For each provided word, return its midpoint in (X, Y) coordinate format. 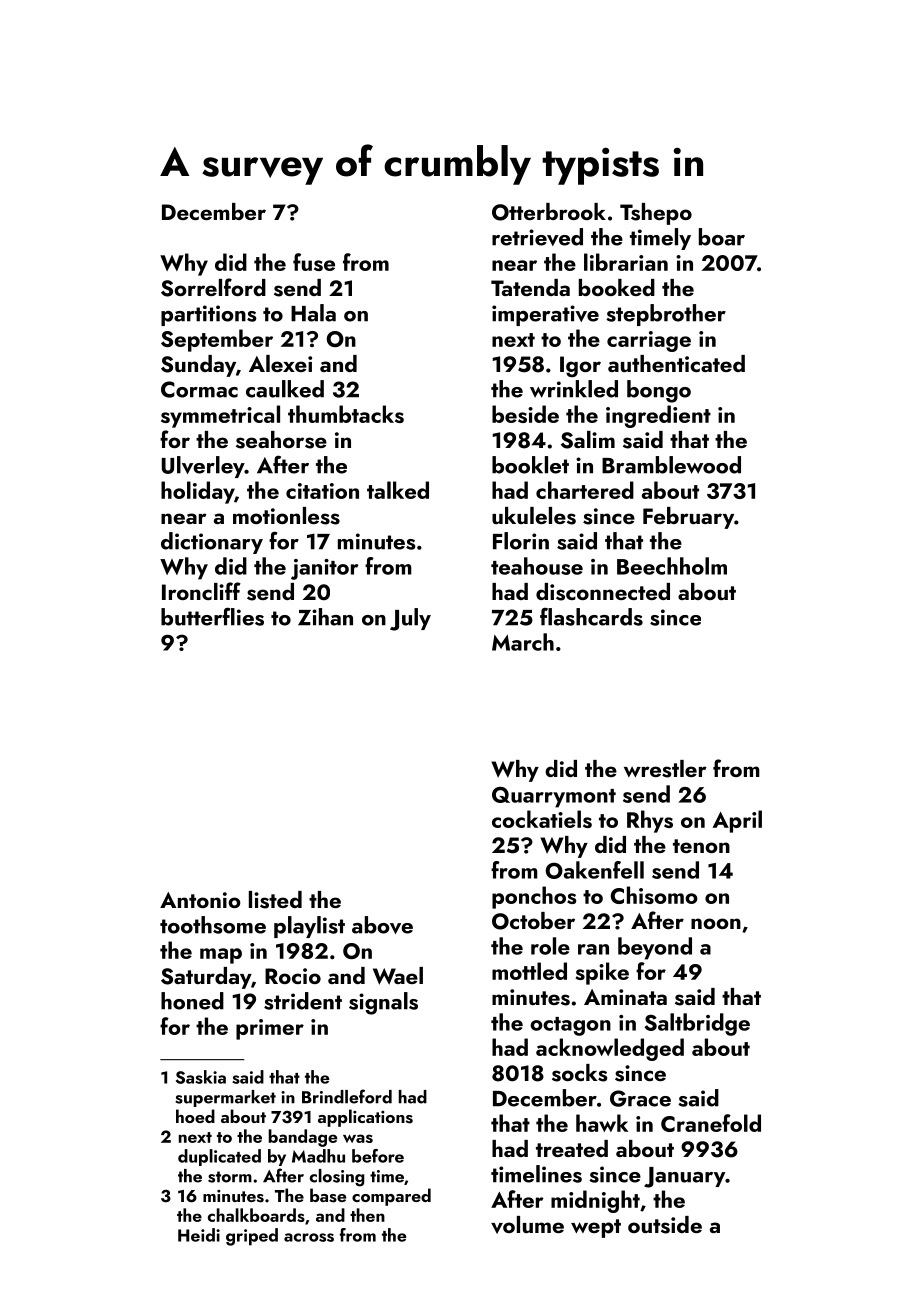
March (523, 642)
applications (365, 1118)
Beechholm (672, 566)
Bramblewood (671, 465)
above (382, 925)
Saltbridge (697, 1024)
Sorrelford (213, 287)
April (737, 821)
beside (525, 414)
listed (275, 900)
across (309, 1237)
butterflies (212, 616)
